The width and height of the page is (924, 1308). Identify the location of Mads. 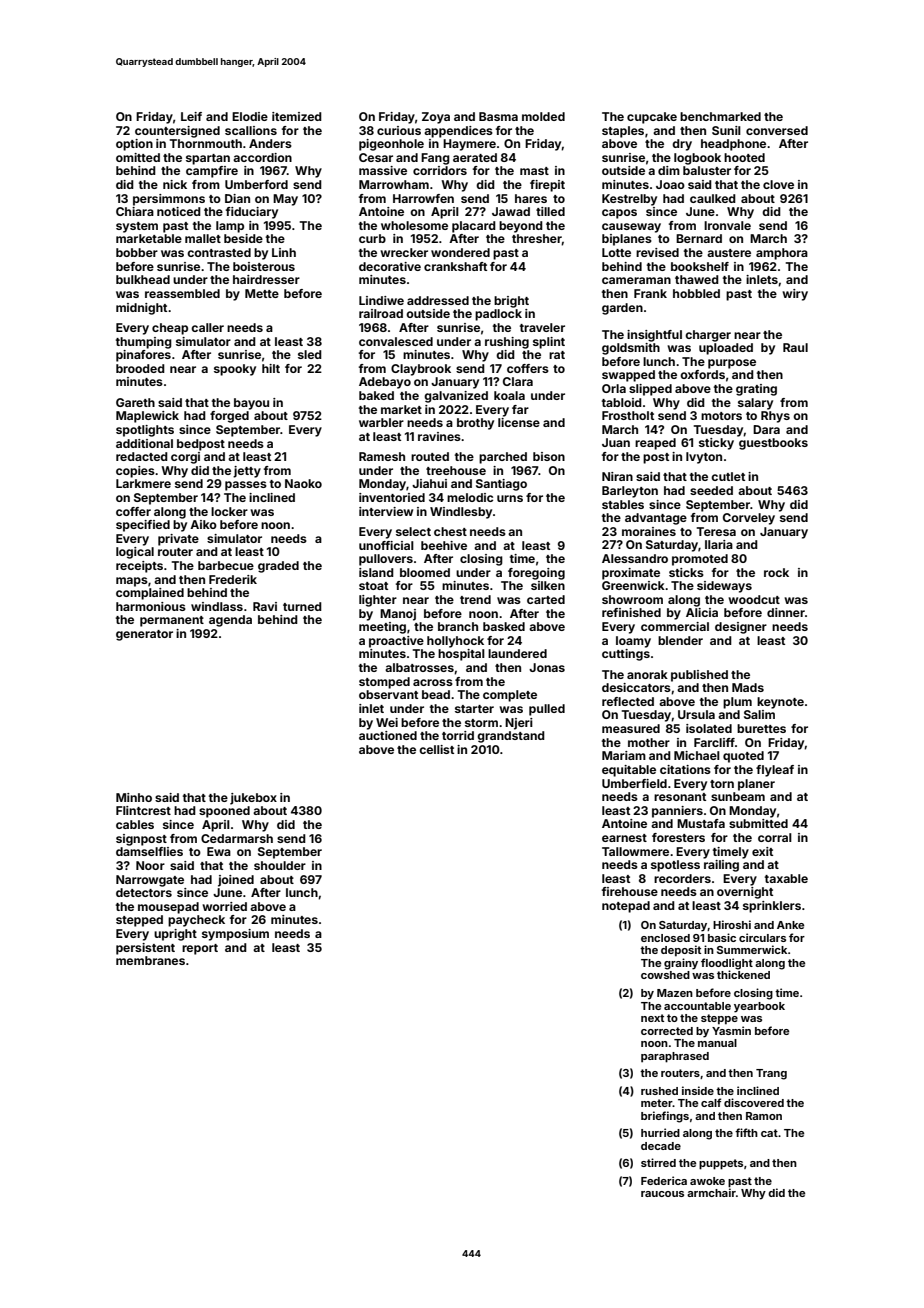
(748, 687).
